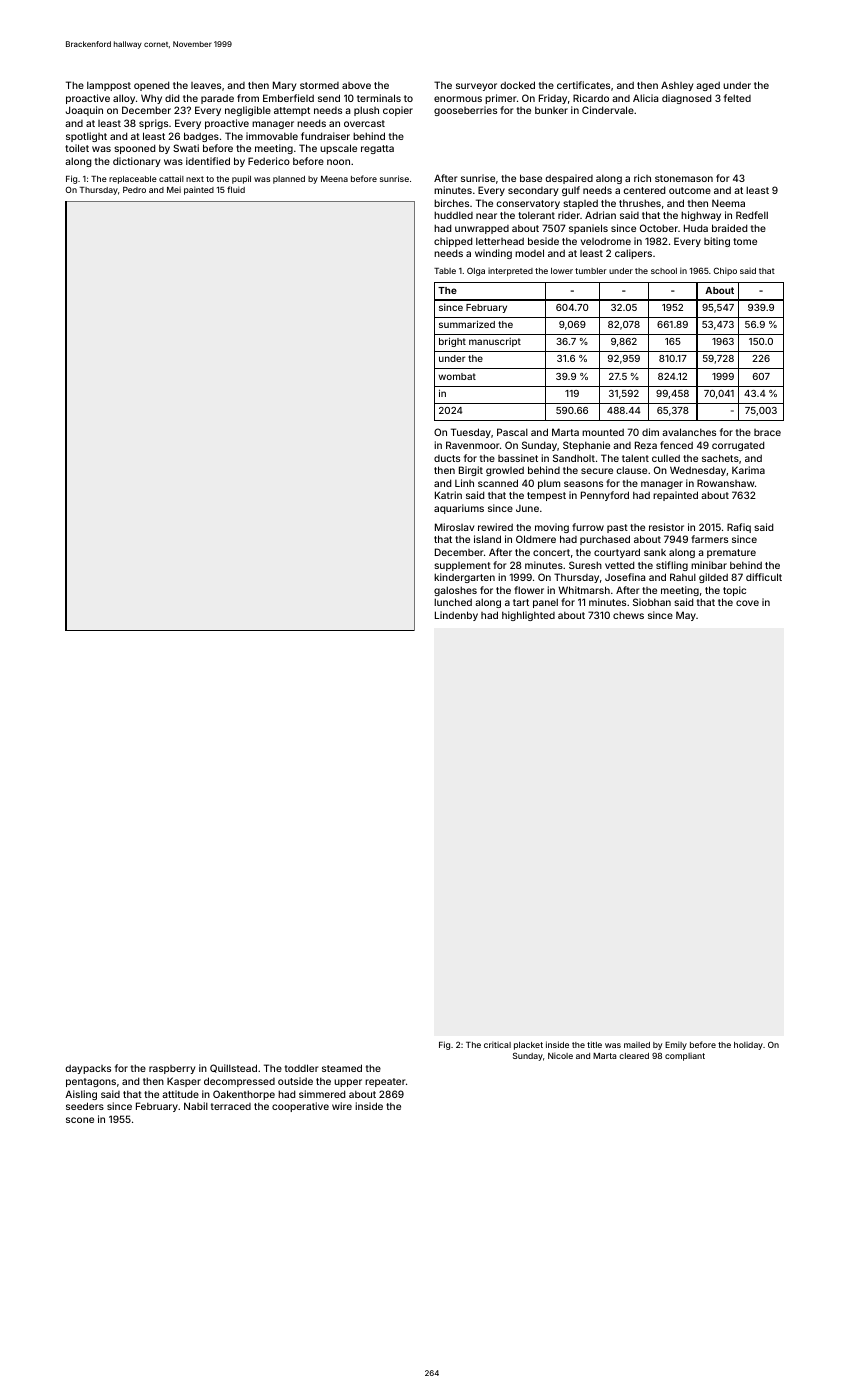 The width and height of the screenshot is (849, 1400). Describe the element at coordinates (725, 271) in the screenshot. I see `Chipo` at that location.
